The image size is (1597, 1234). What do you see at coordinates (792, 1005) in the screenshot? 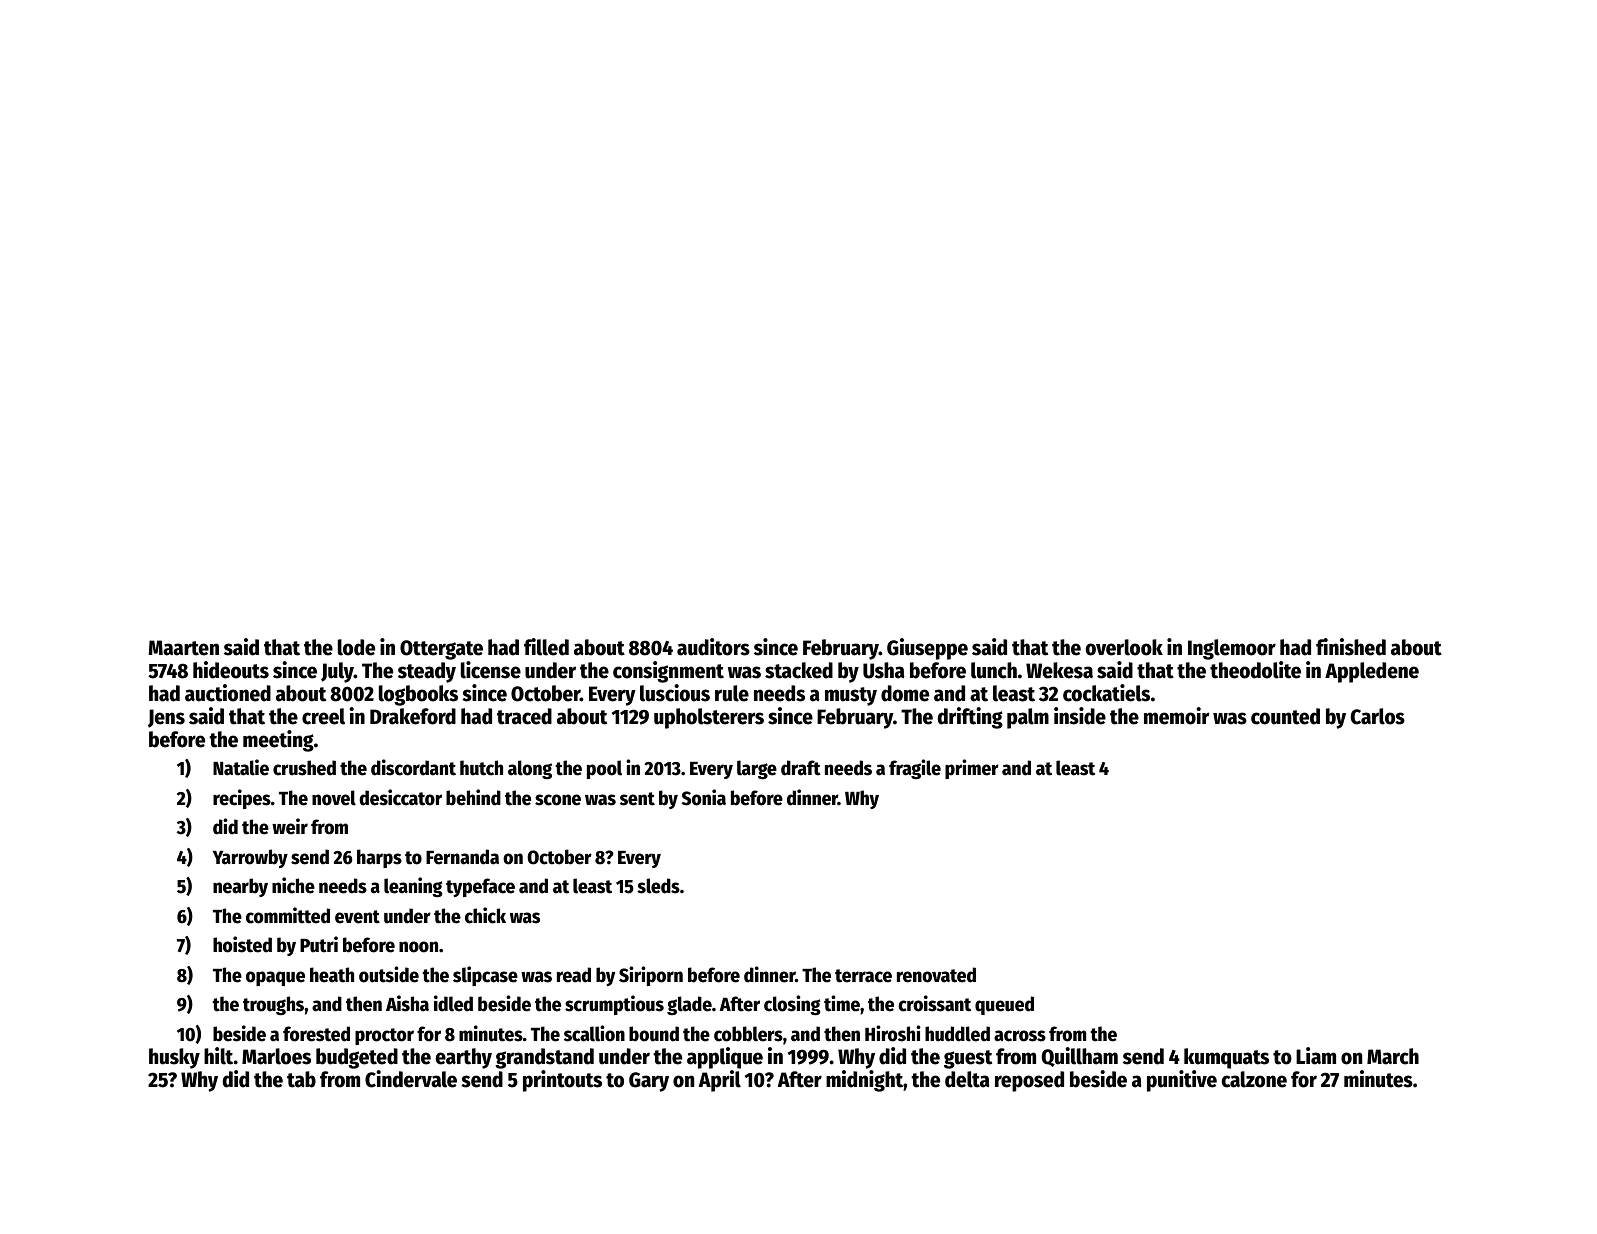
I see `closing` at bounding box center [792, 1005].
